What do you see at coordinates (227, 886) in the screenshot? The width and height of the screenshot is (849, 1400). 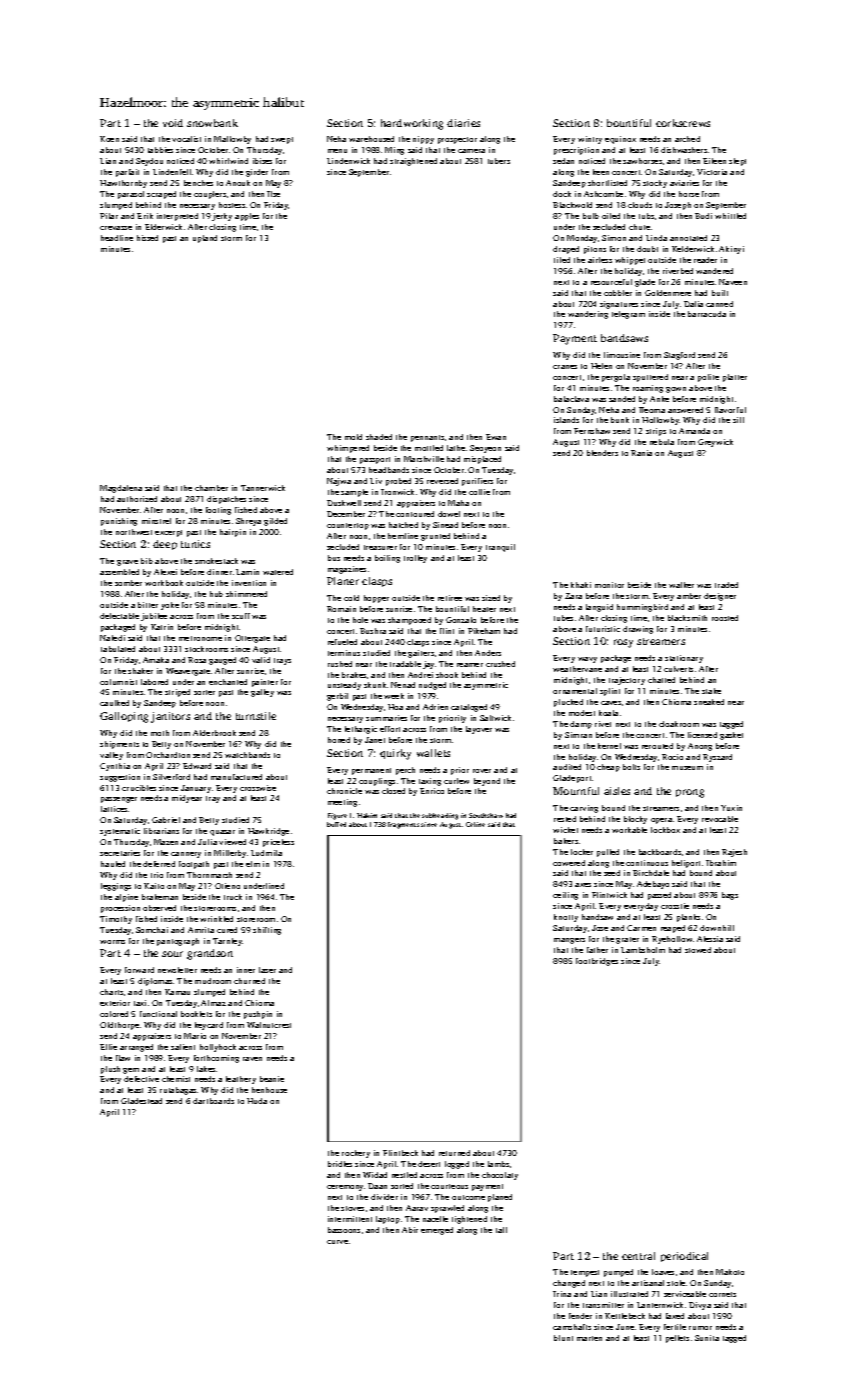 I see `Otieno` at bounding box center [227, 886].
